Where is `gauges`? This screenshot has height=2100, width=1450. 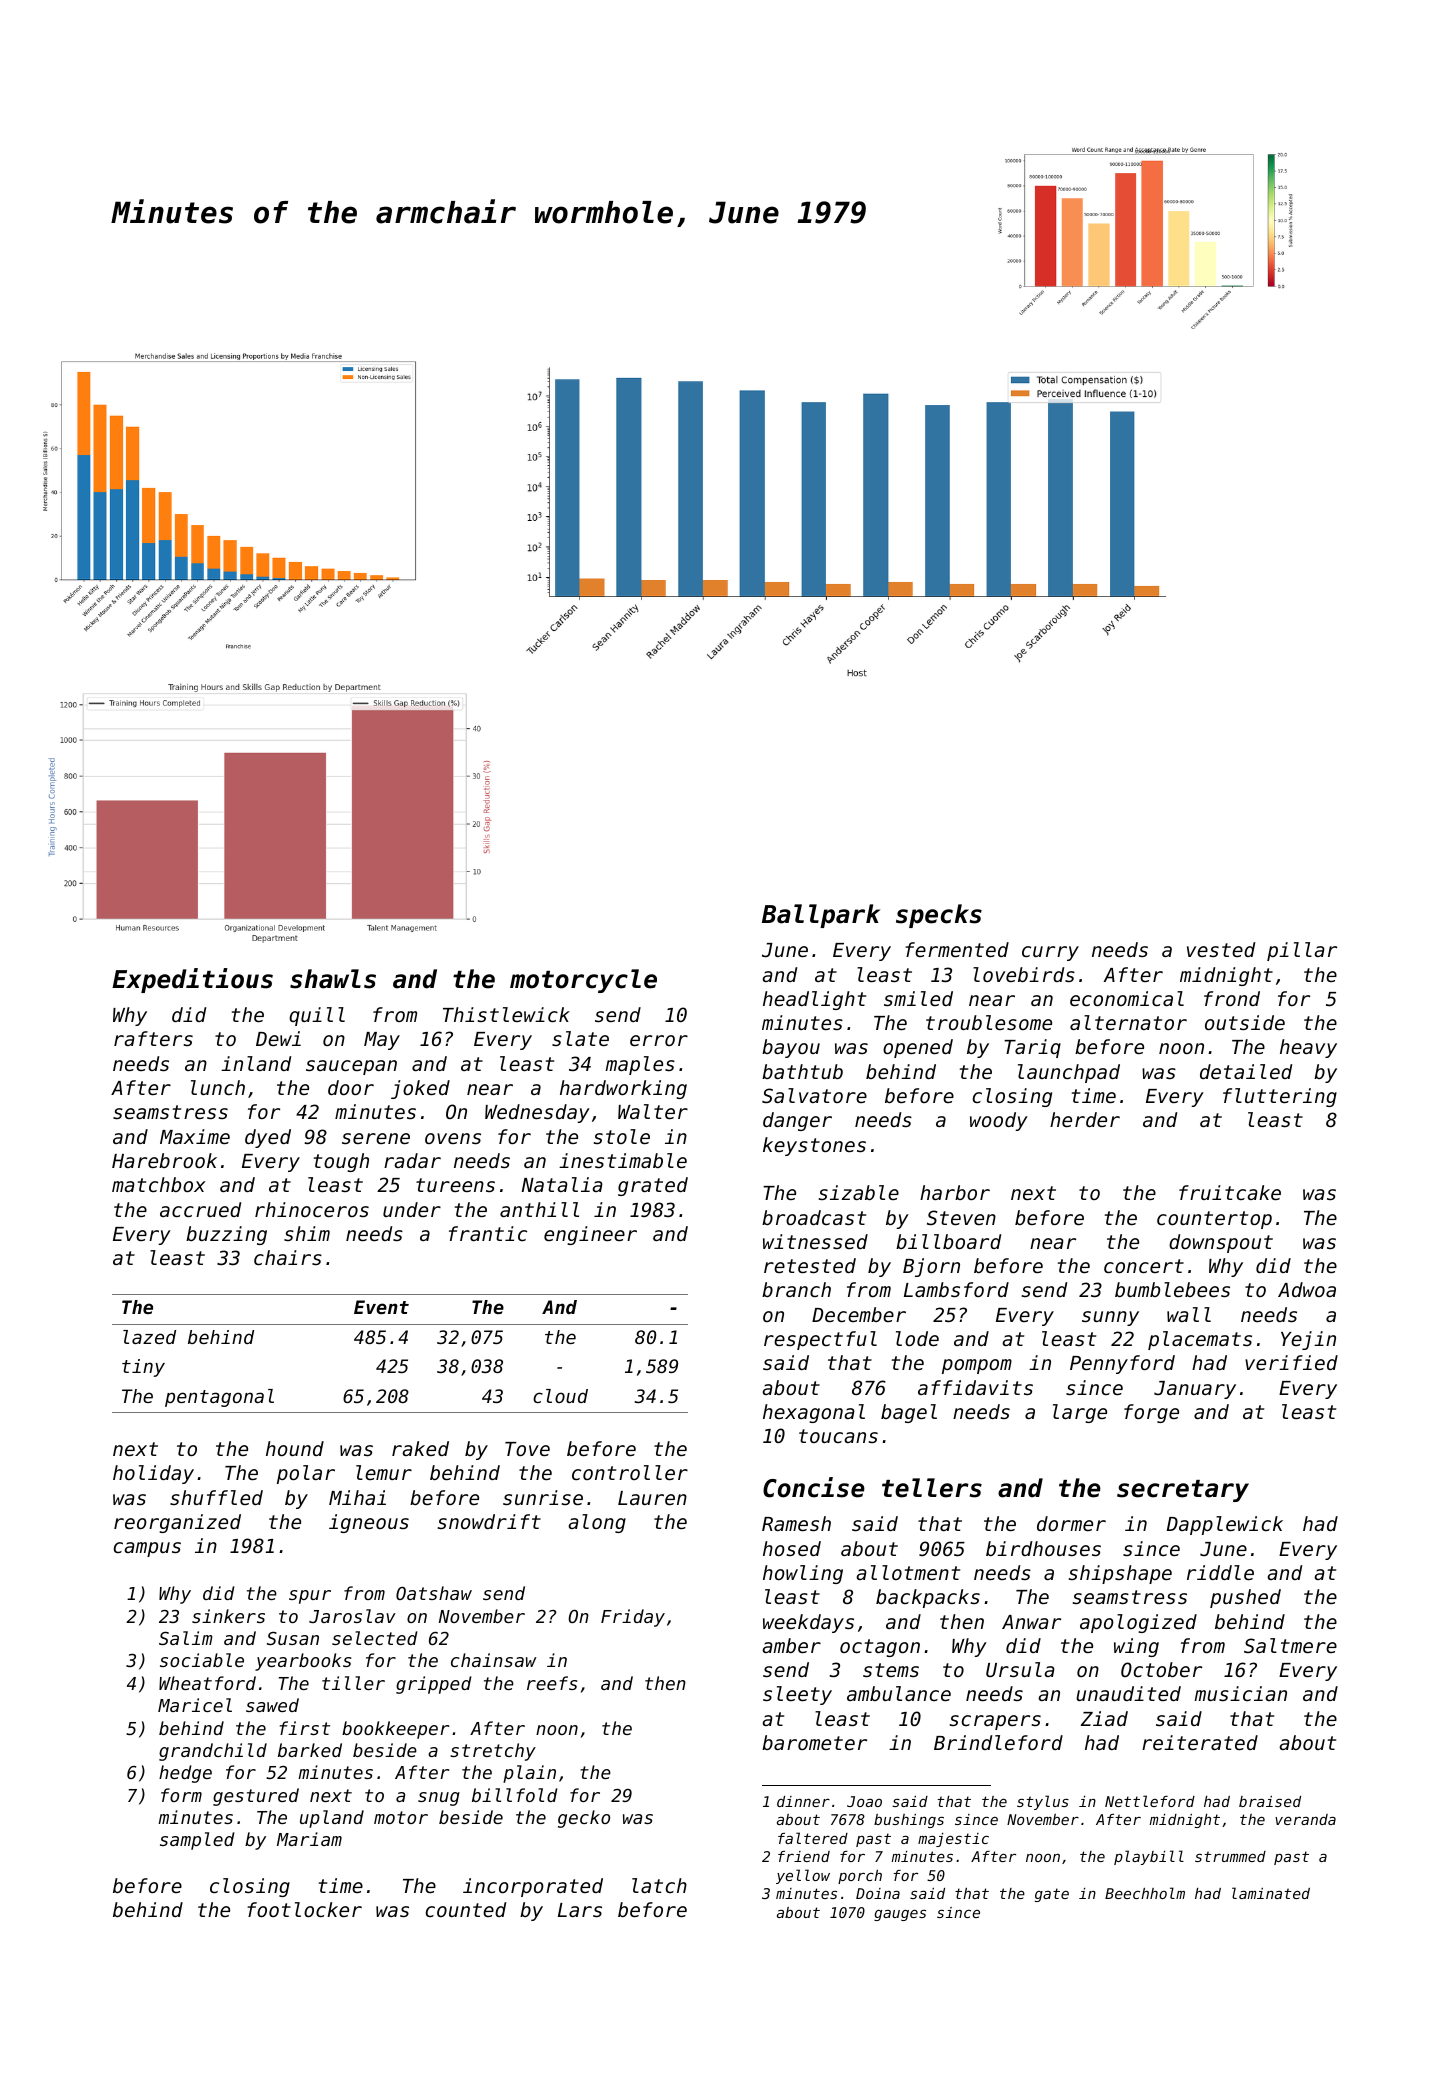 gauges is located at coordinates (900, 1915).
